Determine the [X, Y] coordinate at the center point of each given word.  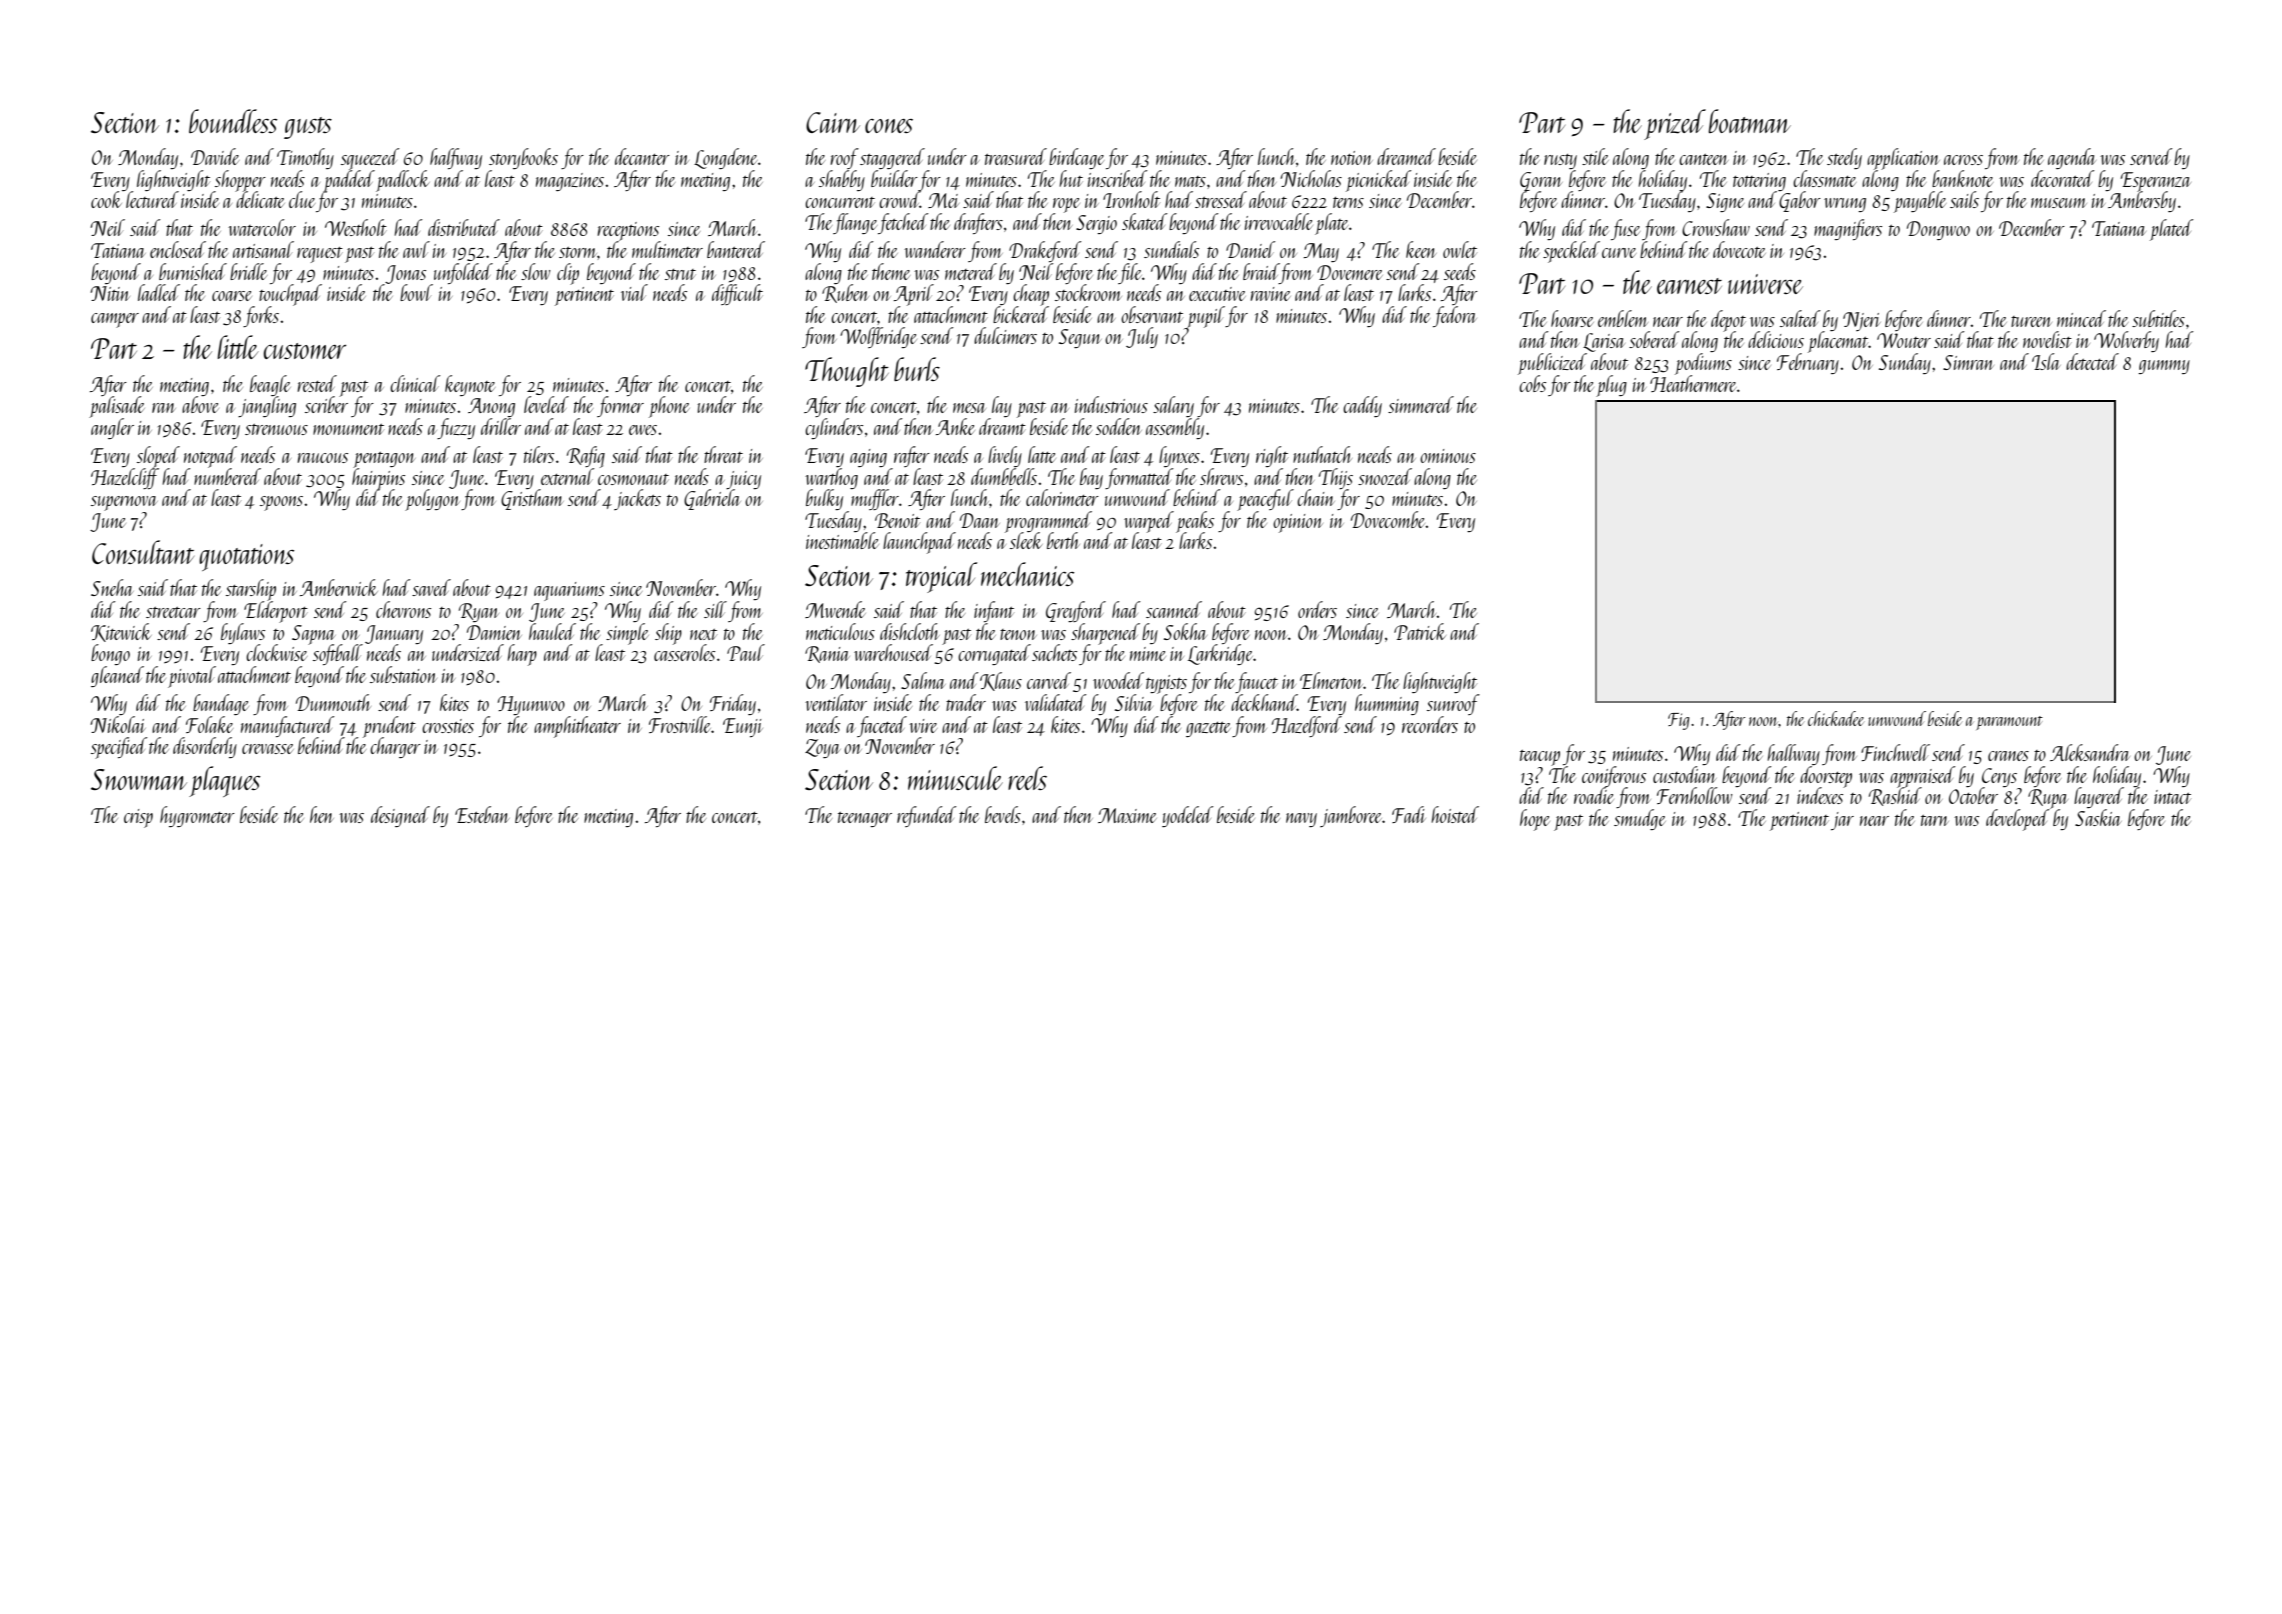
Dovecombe [1388, 519]
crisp [138, 818]
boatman [1749, 121]
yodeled [1187, 816]
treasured [1016, 156]
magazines [570, 182]
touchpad [290, 295]
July [1142, 337]
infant [994, 611]
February [1808, 363]
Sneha [112, 587]
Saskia [2098, 817]
